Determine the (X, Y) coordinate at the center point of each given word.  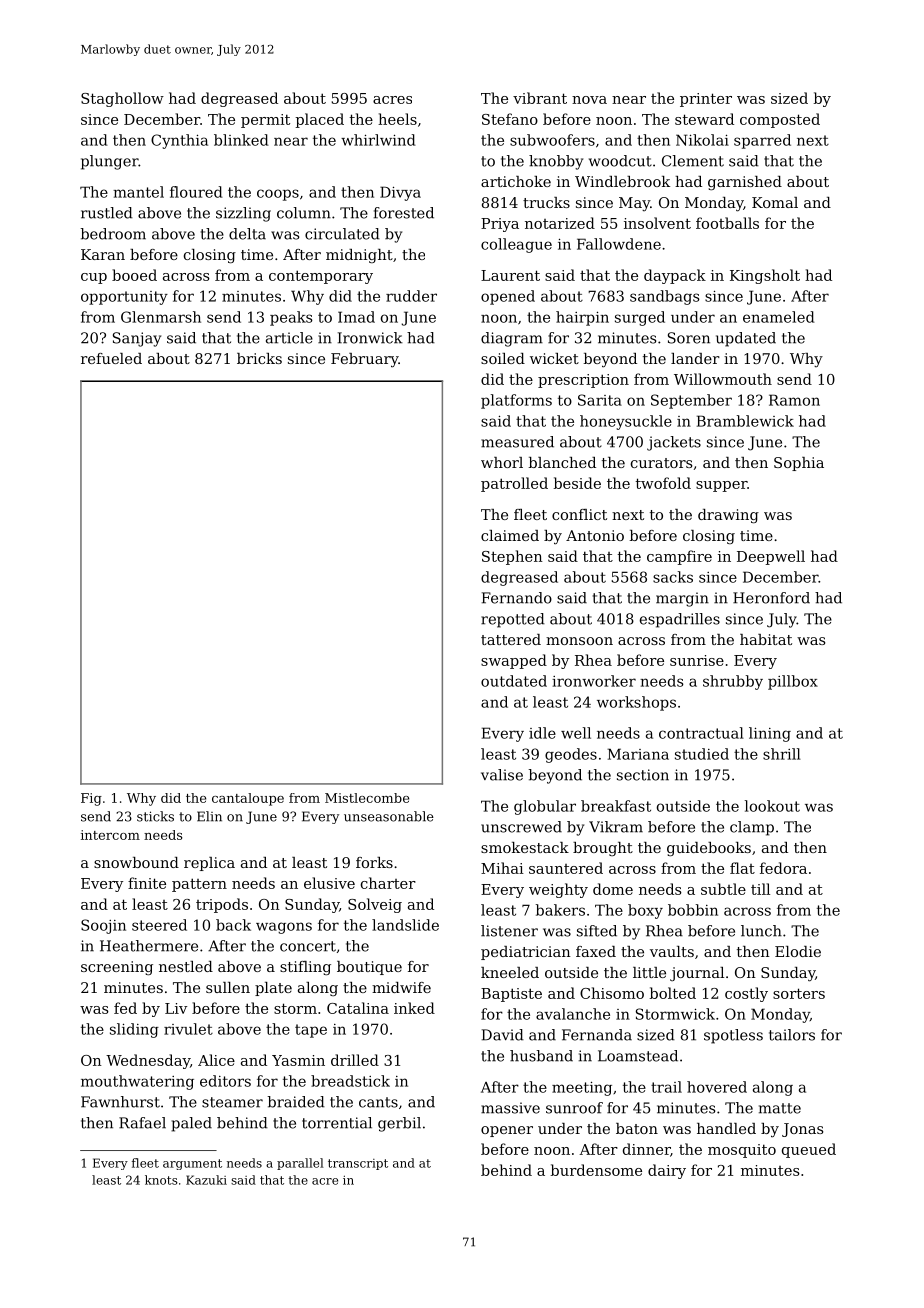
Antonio (595, 535)
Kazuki (206, 1180)
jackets (674, 443)
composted (780, 120)
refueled (111, 358)
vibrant (540, 98)
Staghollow (122, 99)
